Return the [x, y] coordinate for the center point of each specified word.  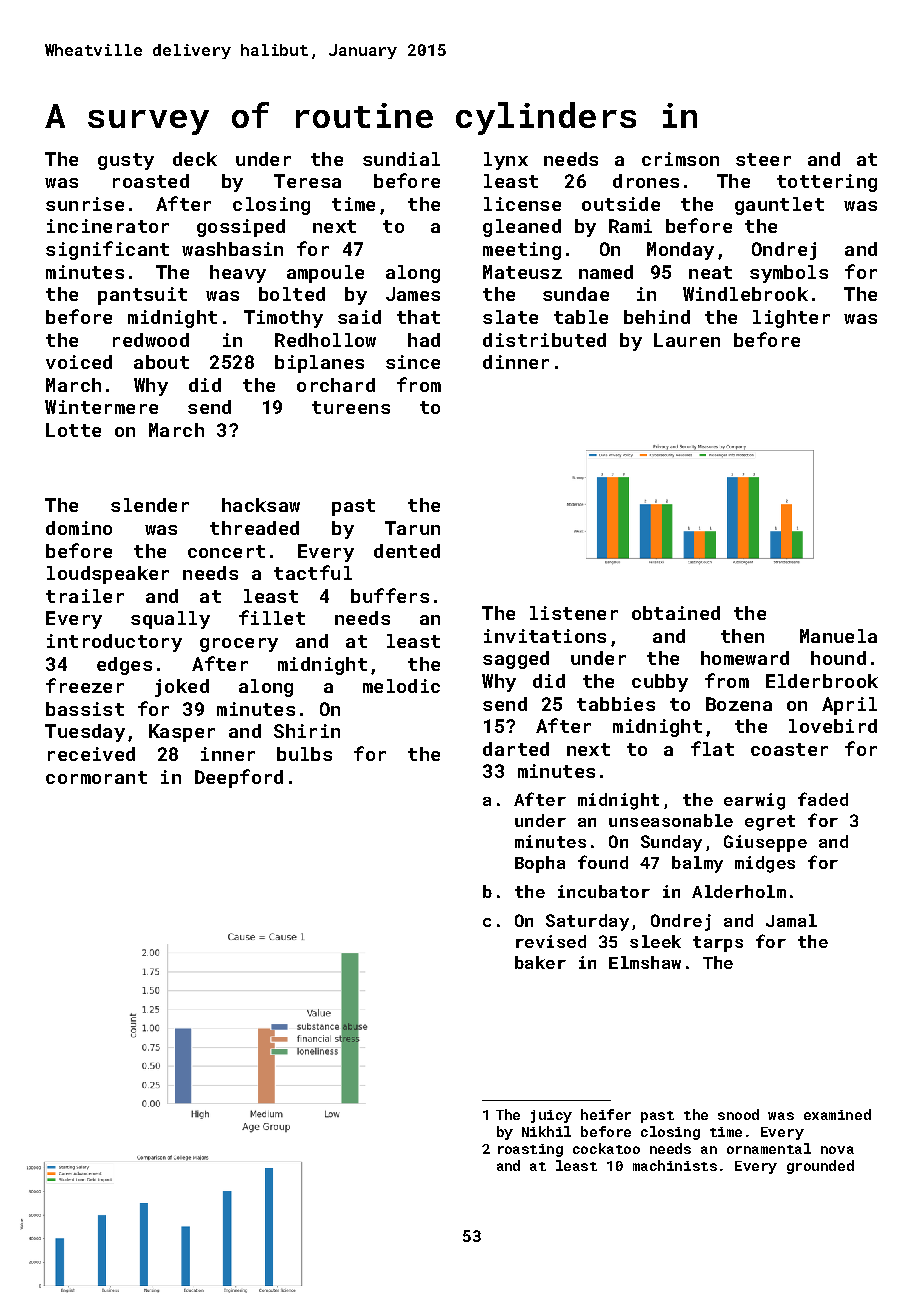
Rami [630, 226]
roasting [530, 1150]
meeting [522, 251]
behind [657, 317]
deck [195, 159]
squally [170, 620]
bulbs [304, 754]
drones [646, 181]
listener [574, 613]
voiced [79, 362]
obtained [676, 613]
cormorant [96, 777]
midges [765, 864]
